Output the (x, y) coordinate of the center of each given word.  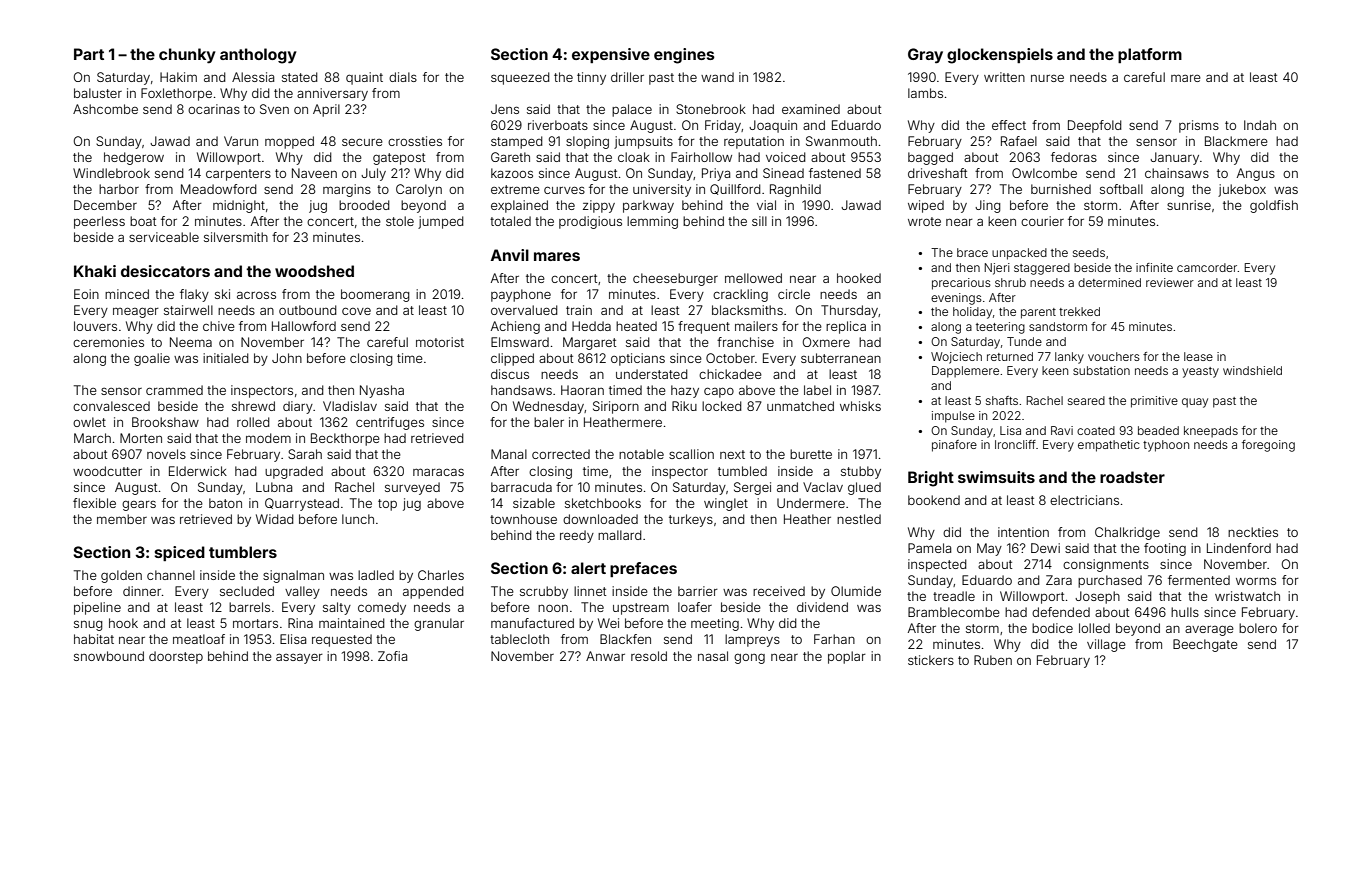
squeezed (520, 78)
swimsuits (996, 477)
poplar (847, 657)
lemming (652, 222)
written (1004, 77)
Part (89, 54)
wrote (924, 221)
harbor (119, 189)
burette (811, 454)
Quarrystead (302, 504)
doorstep (176, 657)
